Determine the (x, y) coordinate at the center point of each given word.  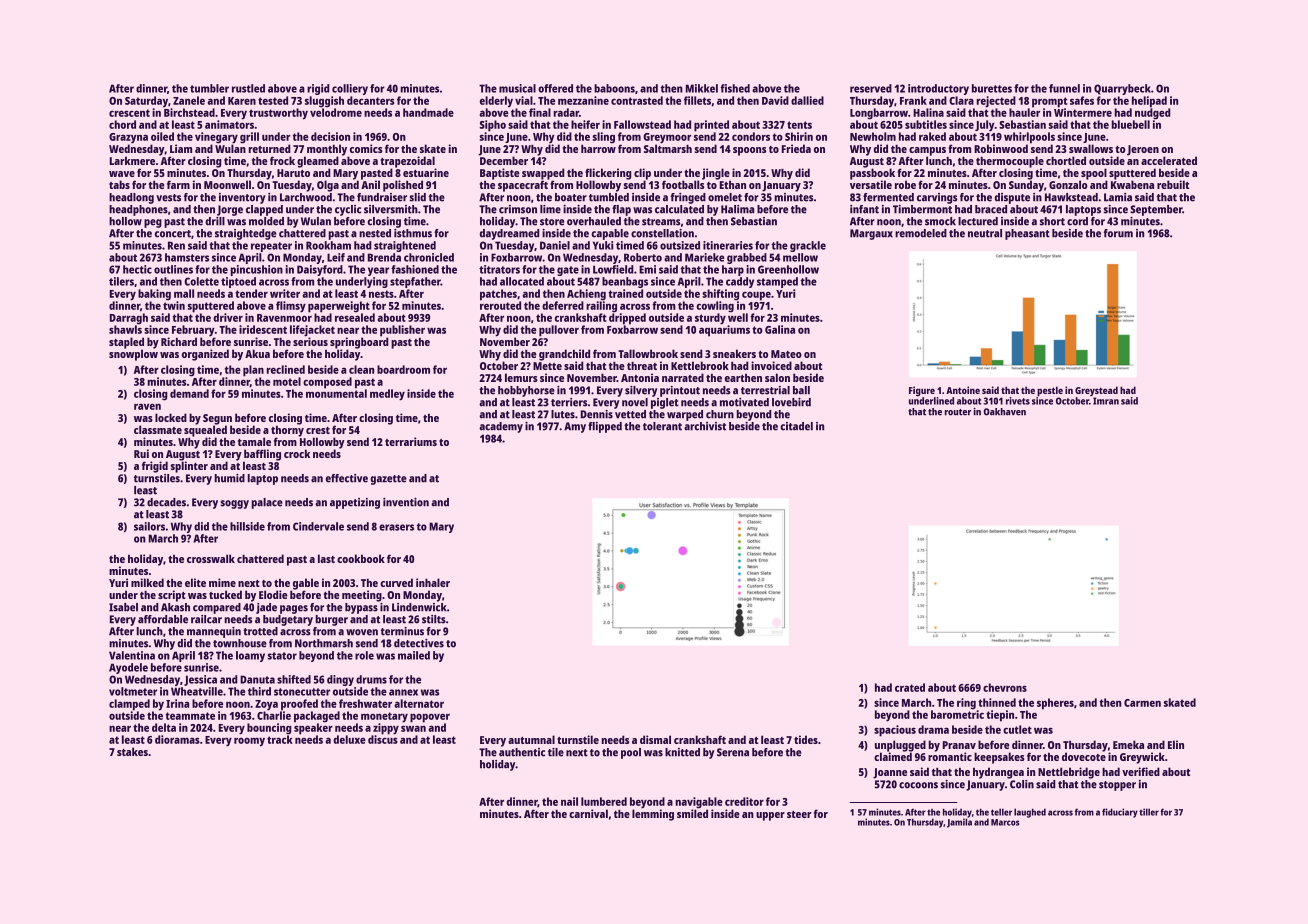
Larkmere (132, 160)
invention (406, 502)
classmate (158, 429)
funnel (1064, 88)
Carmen (1142, 703)
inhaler (433, 582)
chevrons (1005, 687)
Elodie (273, 594)
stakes (132, 751)
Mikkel (702, 88)
